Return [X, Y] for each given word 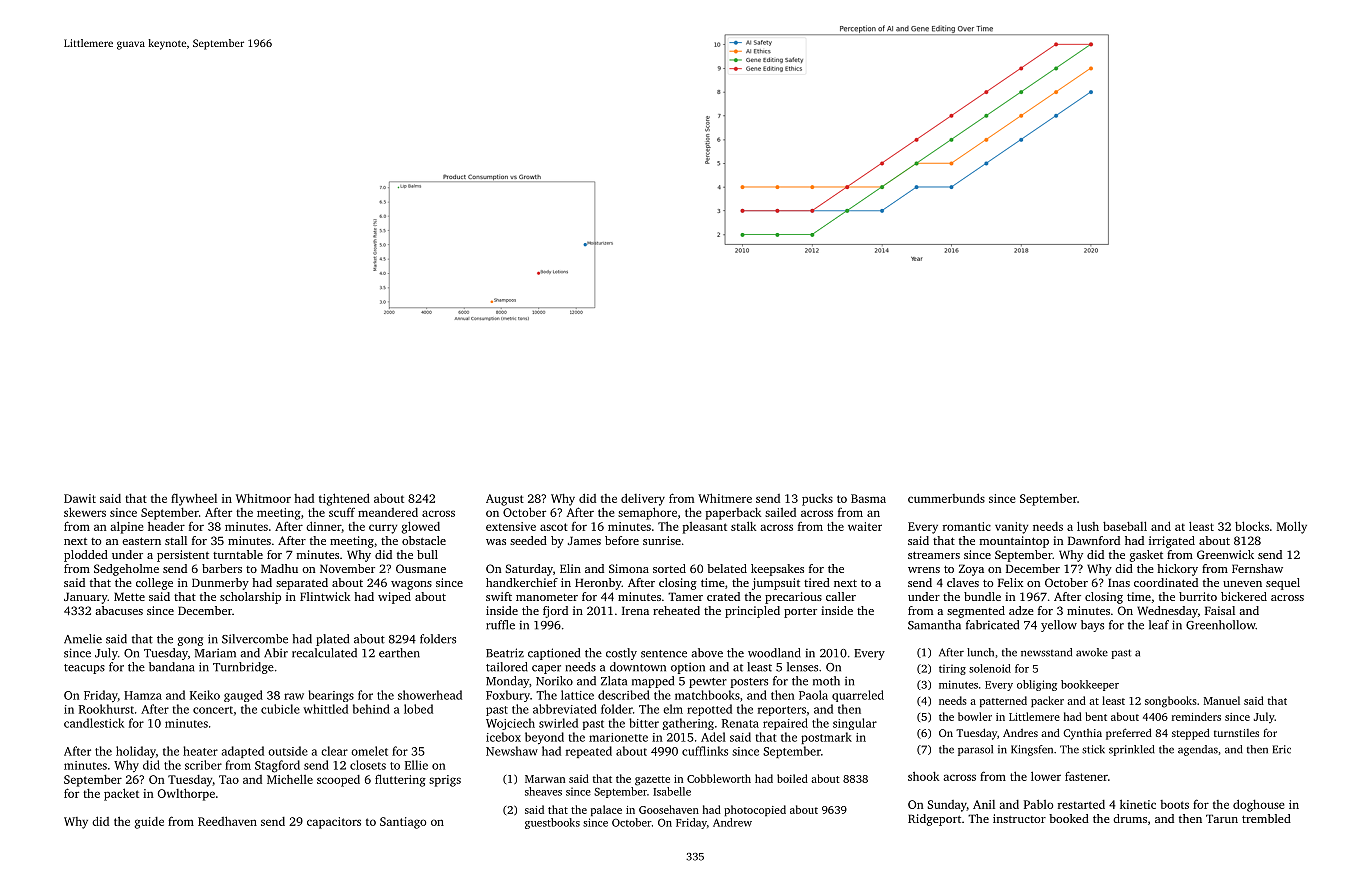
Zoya [971, 570]
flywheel [194, 499]
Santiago [403, 823]
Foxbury [508, 696]
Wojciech [510, 724]
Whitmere [725, 498]
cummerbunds [946, 498]
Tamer [685, 596]
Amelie [83, 639]
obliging [1037, 685]
